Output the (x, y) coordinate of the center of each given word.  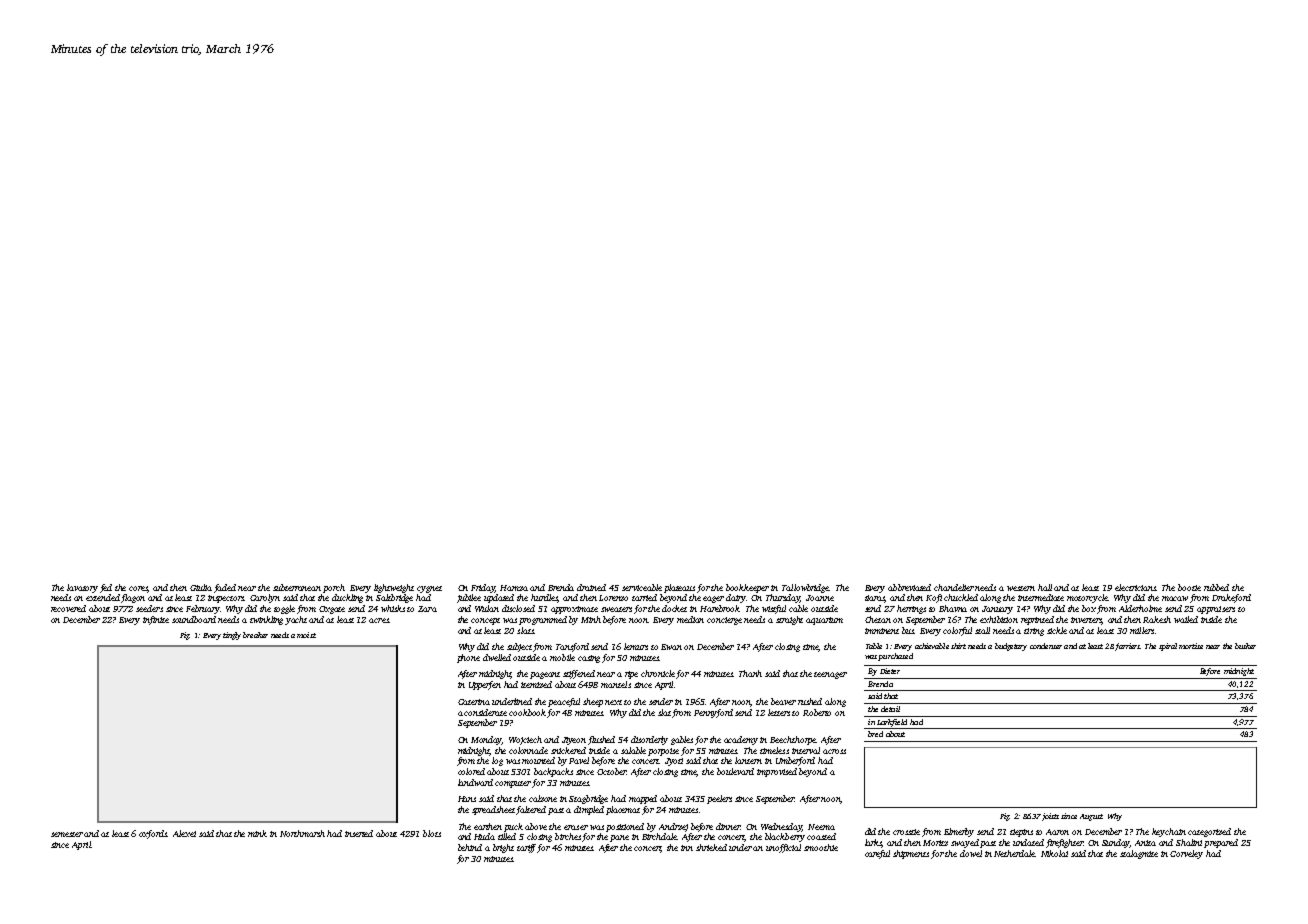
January (997, 610)
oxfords (153, 834)
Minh (591, 619)
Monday (487, 740)
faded (225, 588)
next (613, 702)
